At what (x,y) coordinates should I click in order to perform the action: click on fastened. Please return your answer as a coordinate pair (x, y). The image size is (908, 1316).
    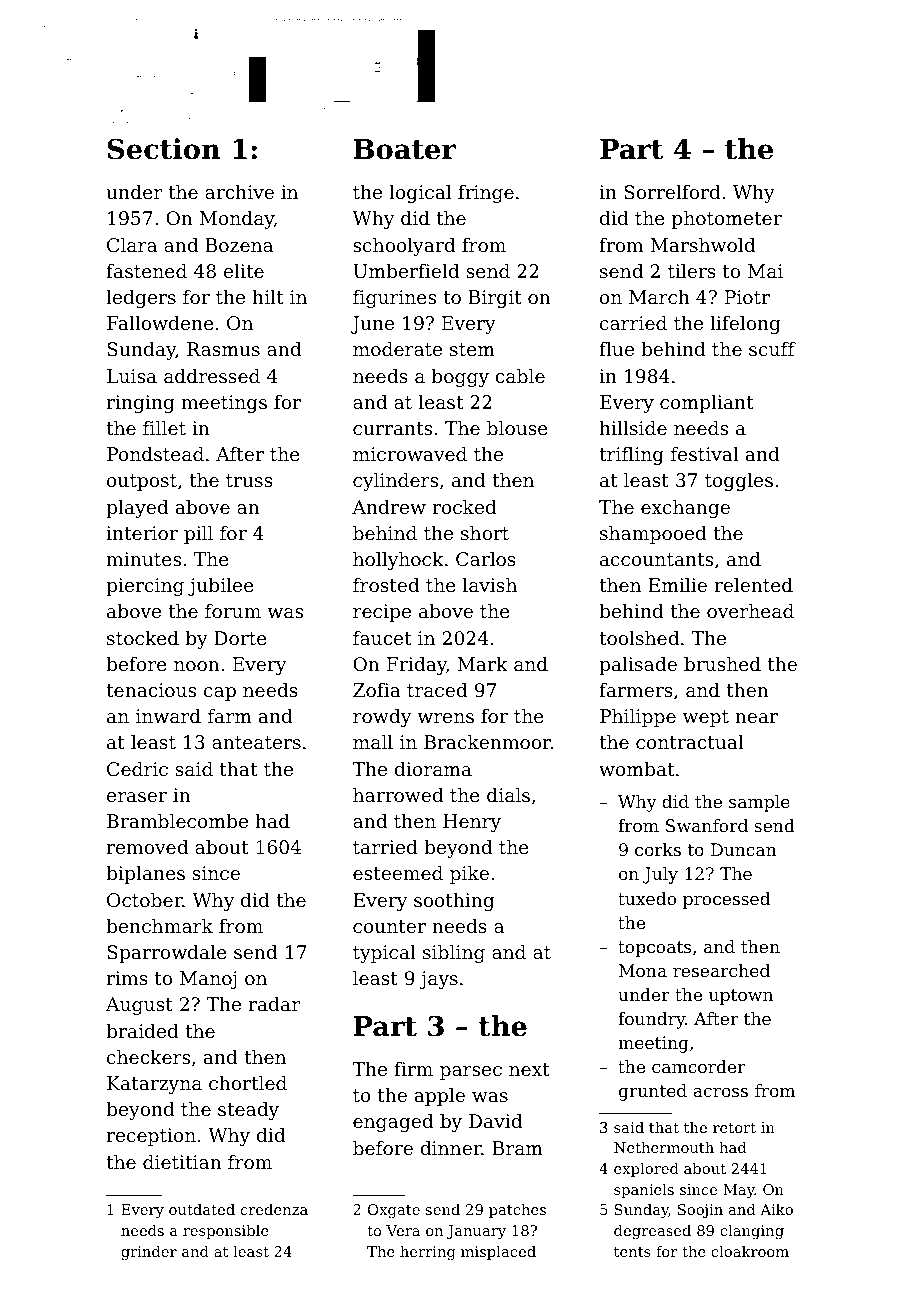
    Looking at the image, I should click on (146, 271).
